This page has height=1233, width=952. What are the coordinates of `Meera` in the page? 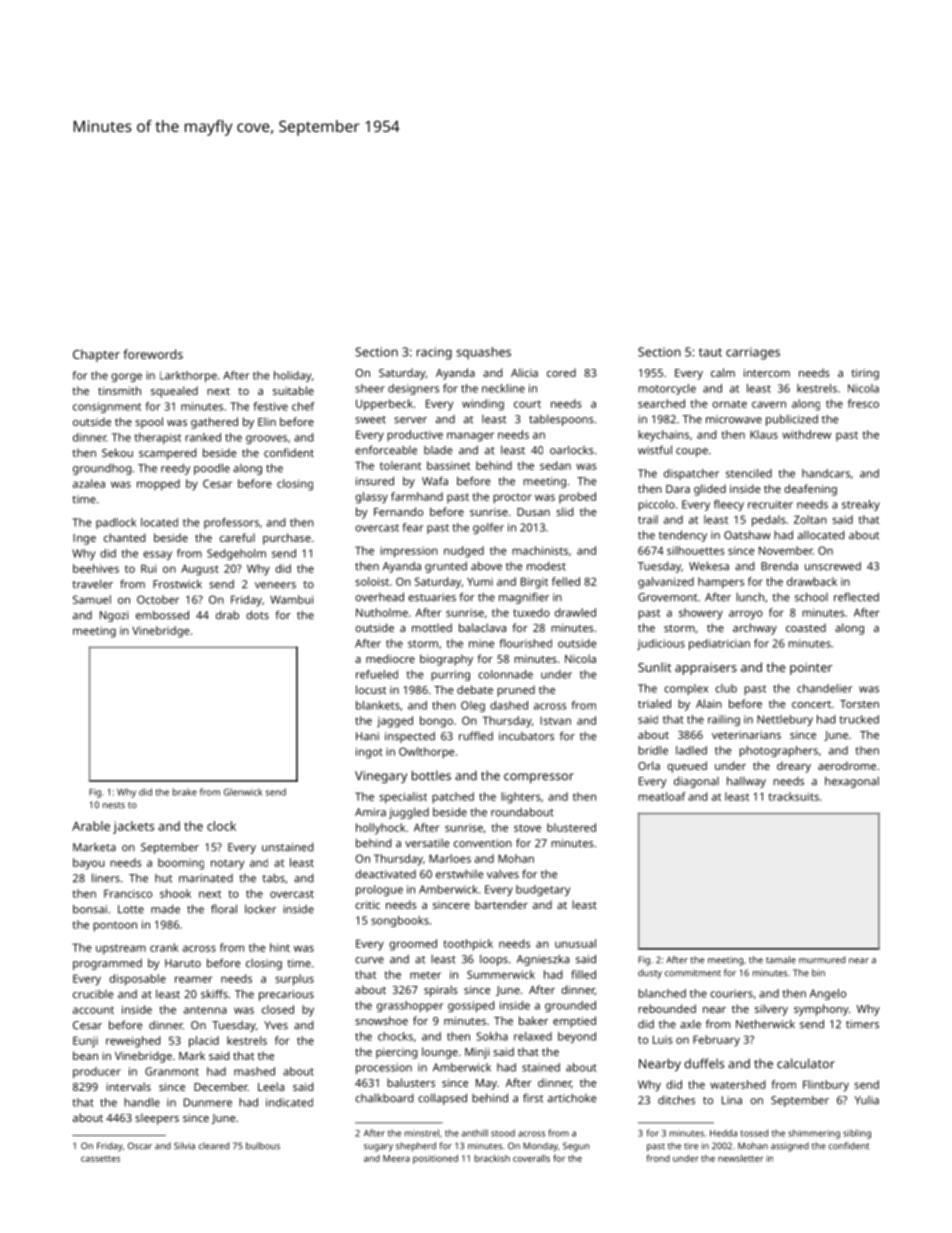 It's located at (396, 1158).
